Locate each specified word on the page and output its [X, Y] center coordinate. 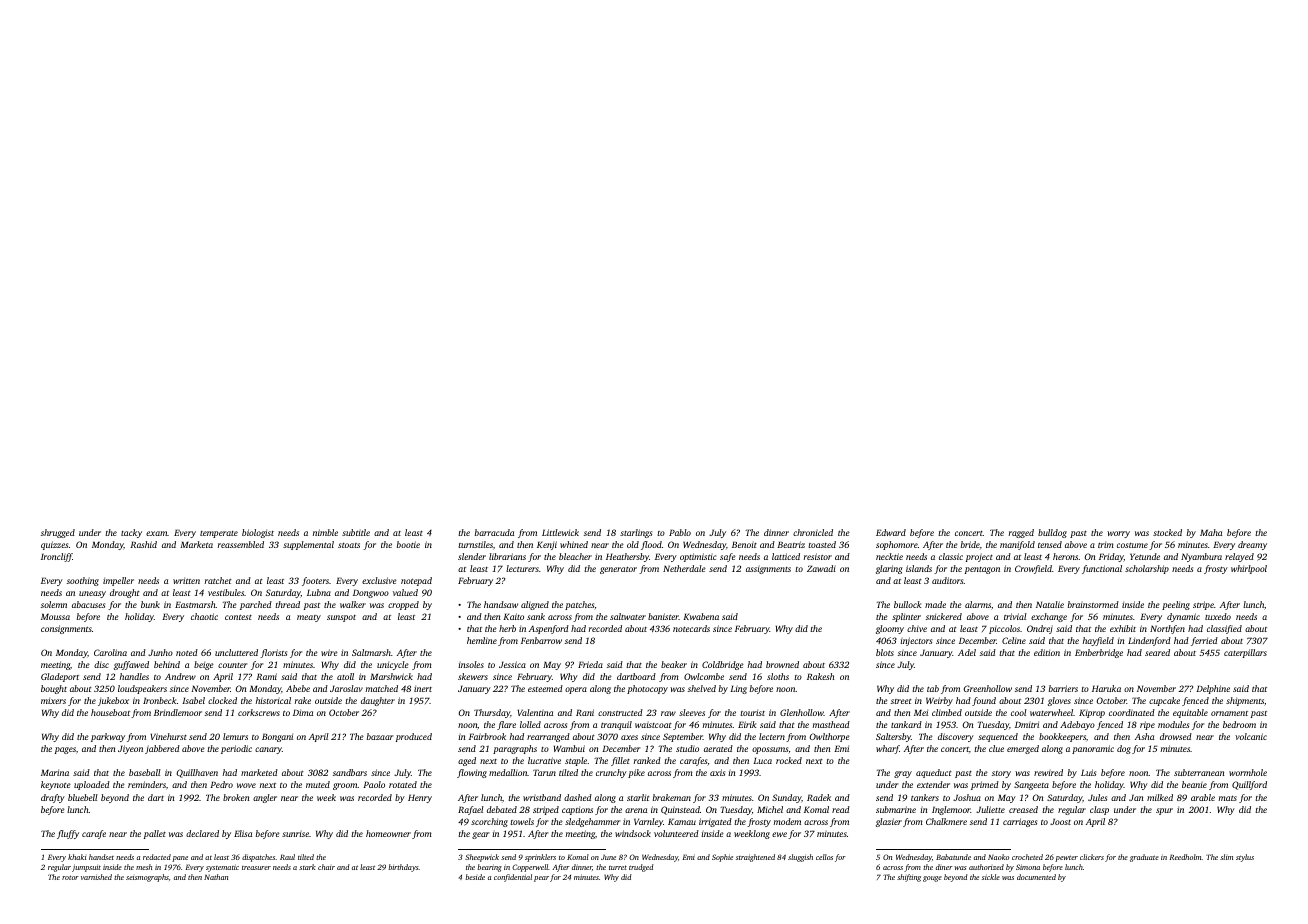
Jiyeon [130, 749]
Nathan [216, 877]
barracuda [494, 532]
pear [541, 879]
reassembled [241, 544]
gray [903, 774]
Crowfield [1033, 569]
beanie [1194, 784]
